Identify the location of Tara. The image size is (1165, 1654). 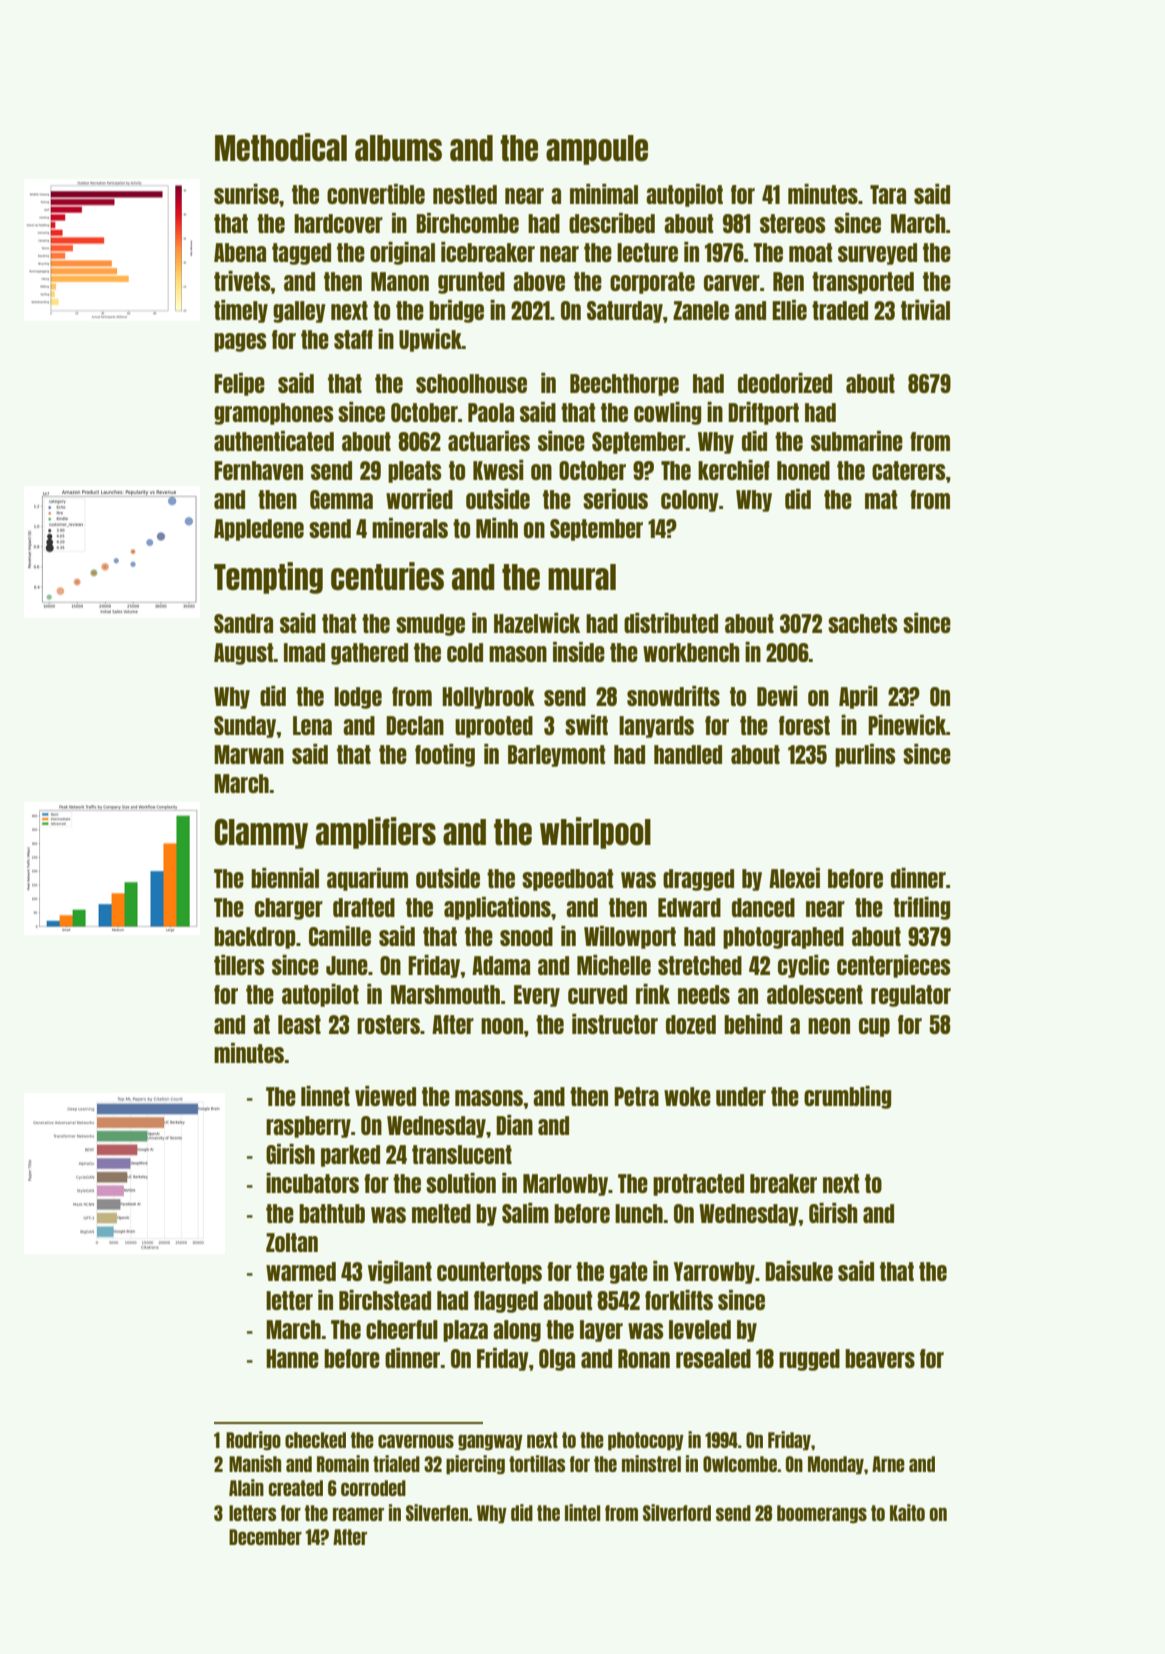
(888, 194).
